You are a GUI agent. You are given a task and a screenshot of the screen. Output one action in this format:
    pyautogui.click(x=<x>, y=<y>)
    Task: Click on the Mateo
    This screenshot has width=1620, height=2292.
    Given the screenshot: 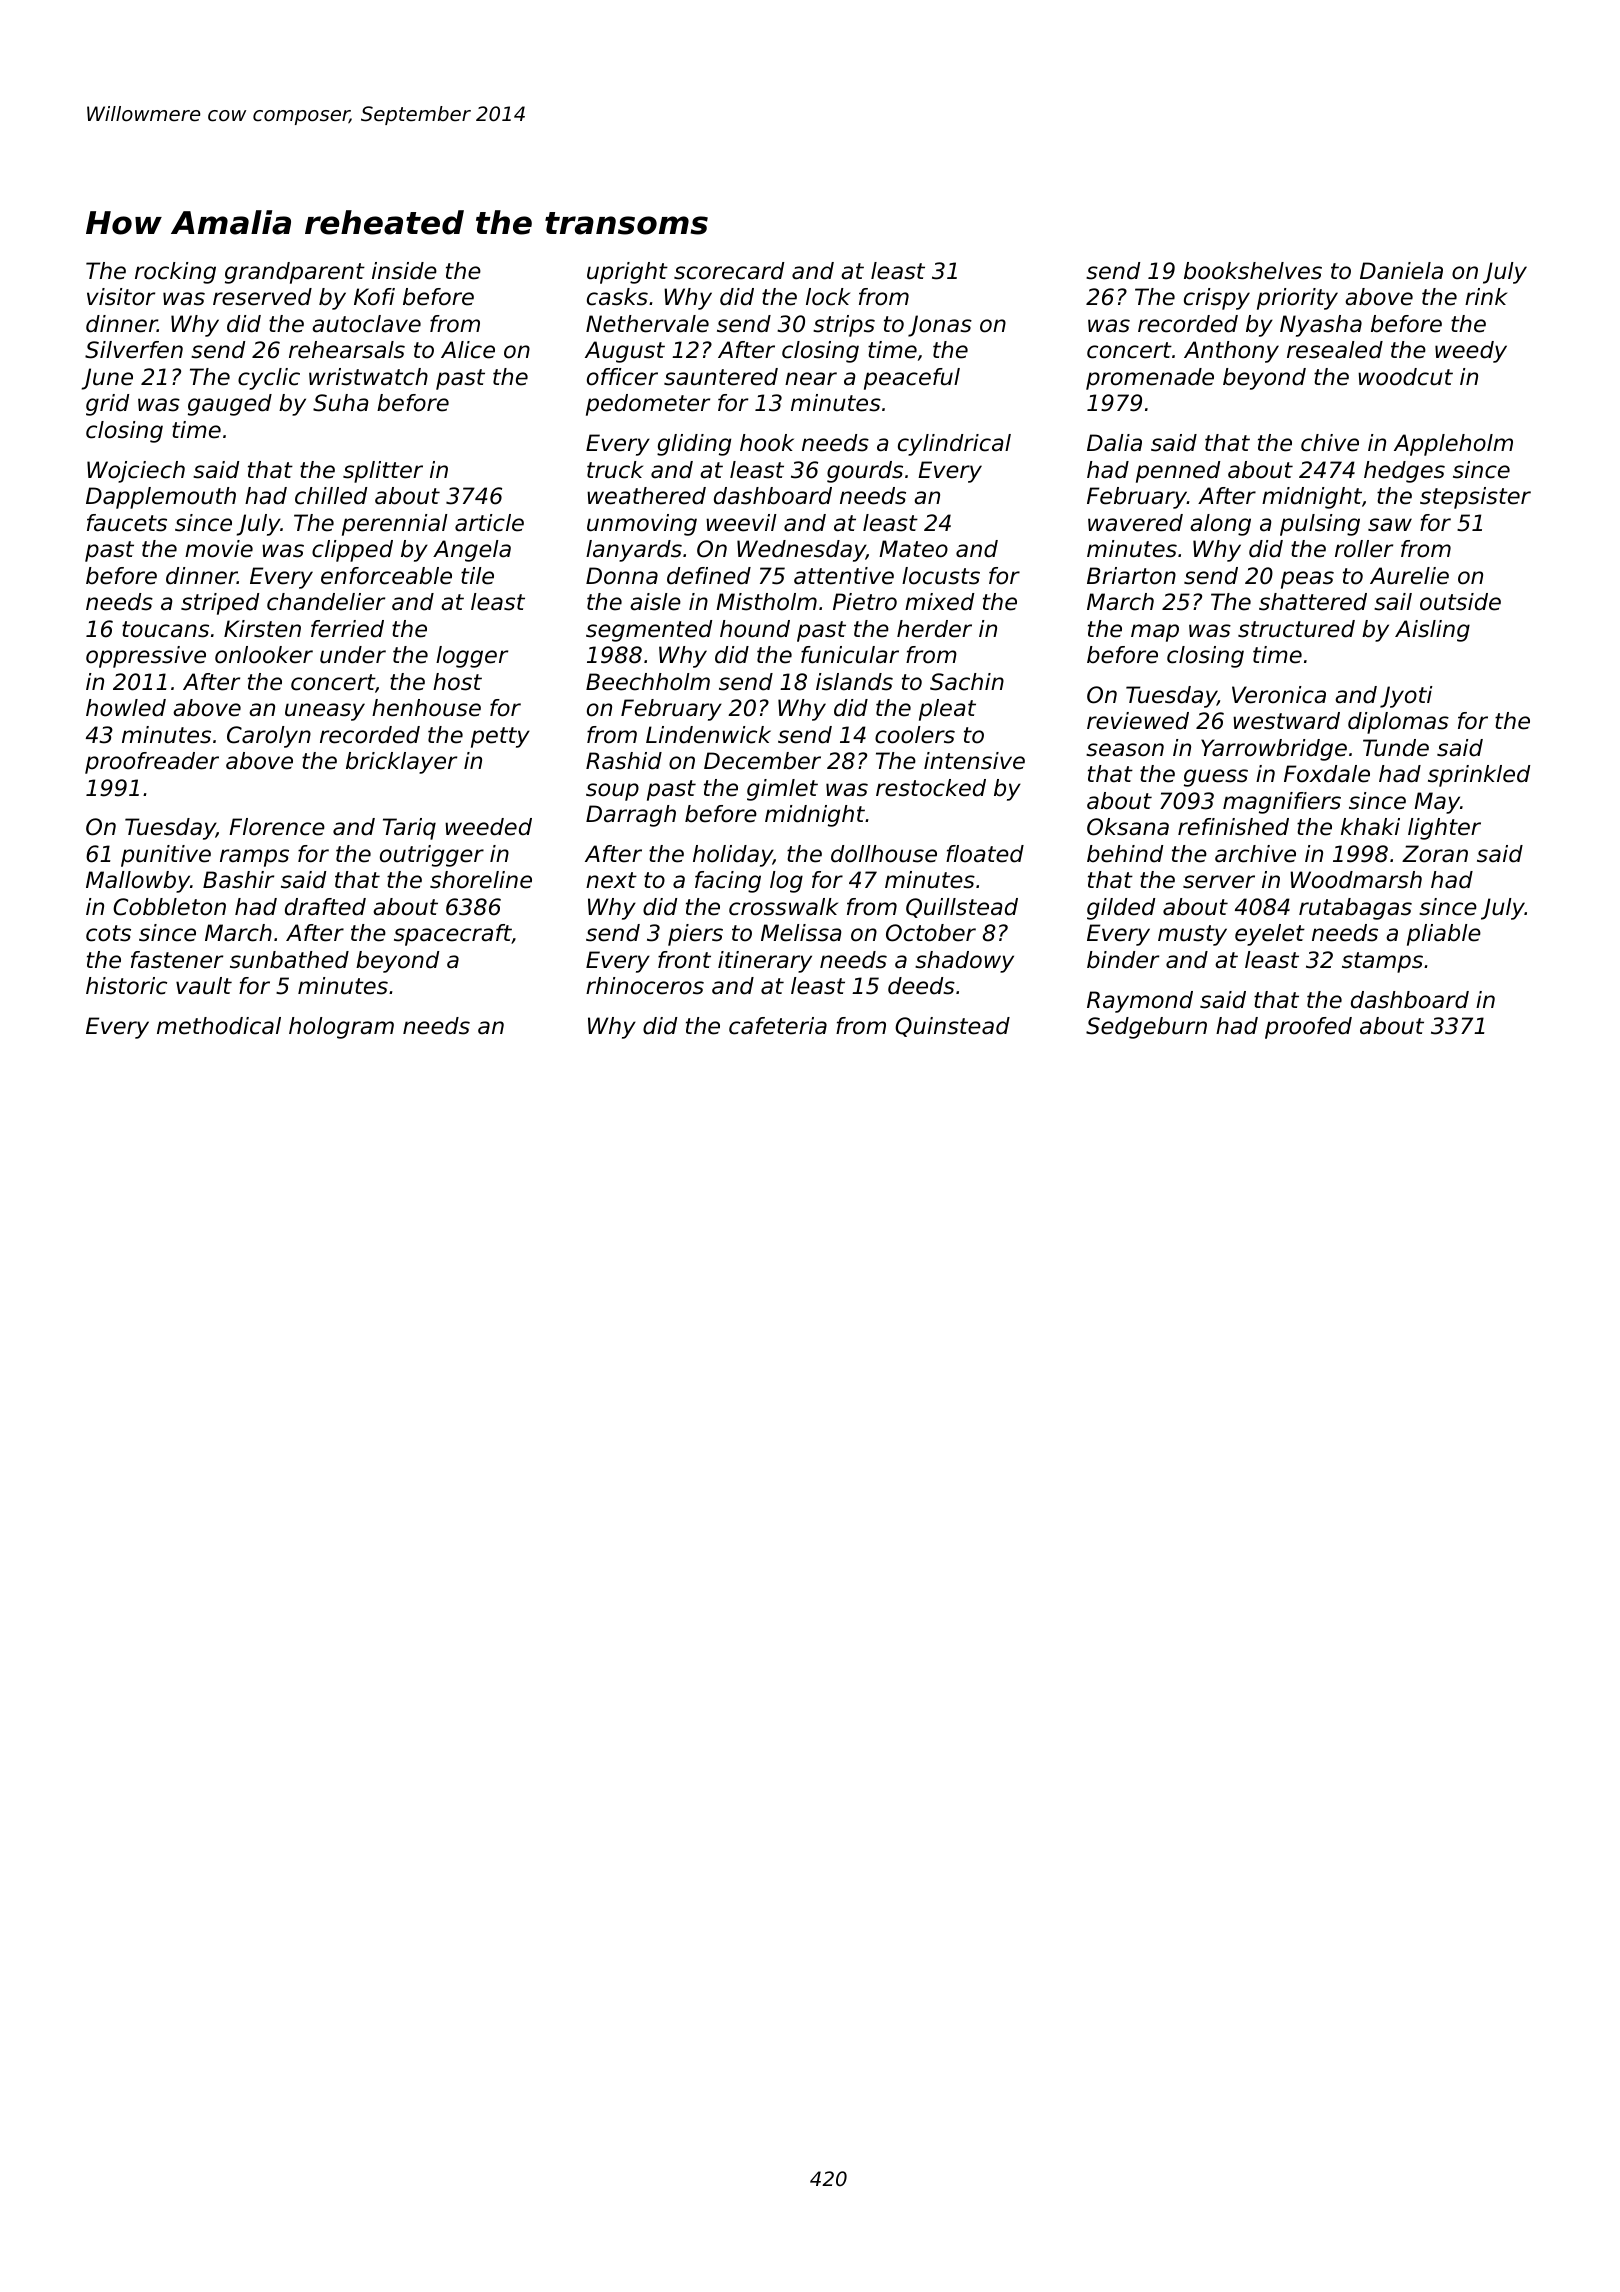 What is the action you would take?
    pyautogui.click(x=913, y=549)
